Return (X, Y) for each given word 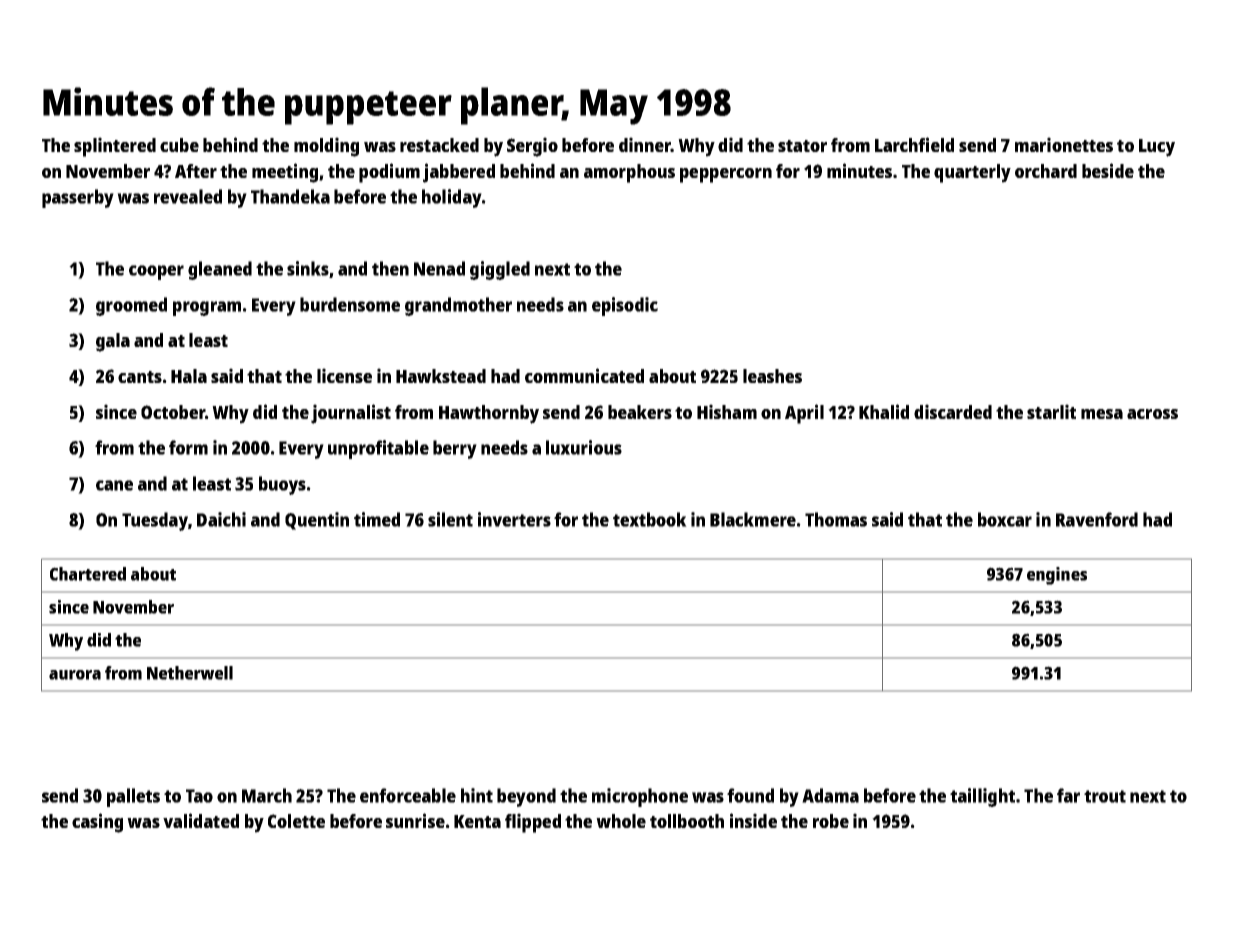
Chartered (88, 574)
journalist (351, 414)
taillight (982, 797)
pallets (133, 797)
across (1152, 414)
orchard (1046, 171)
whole (621, 821)
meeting (285, 173)
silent (450, 519)
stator (802, 146)
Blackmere (753, 519)
